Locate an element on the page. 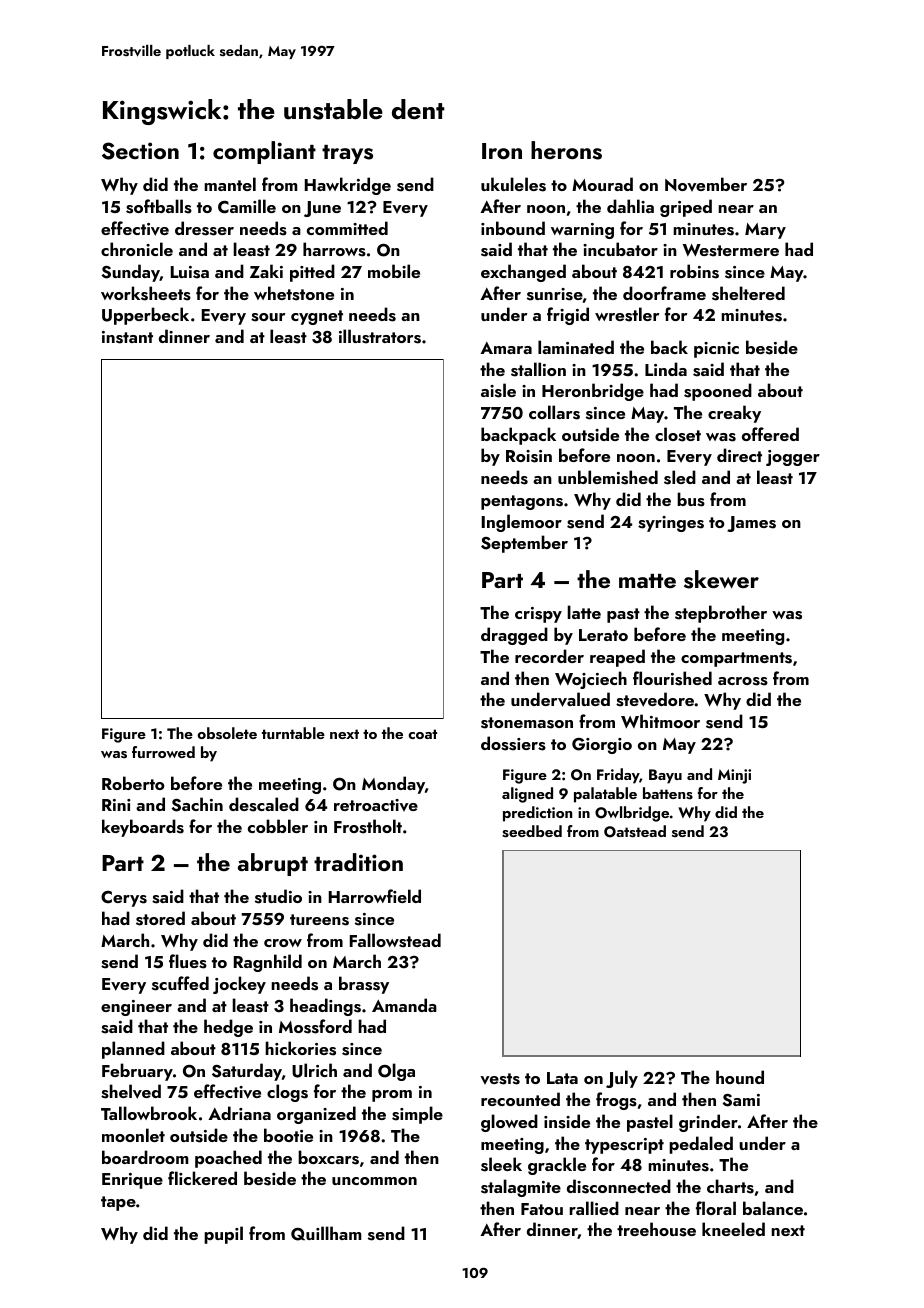 The image size is (924, 1308). dresser is located at coordinates (204, 228).
